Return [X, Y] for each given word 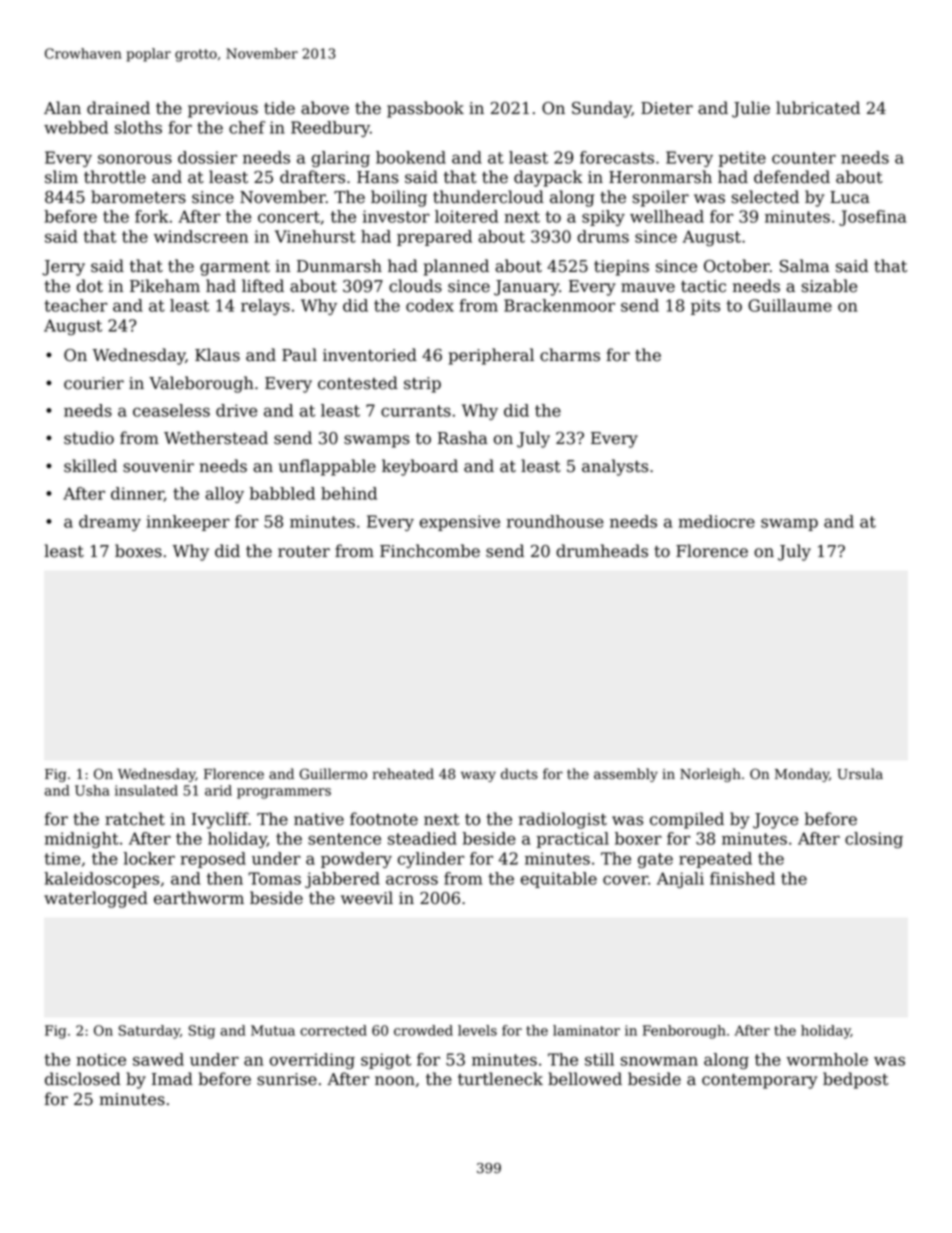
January [526, 288]
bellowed [585, 1079]
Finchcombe [430, 551]
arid [218, 790]
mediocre [716, 521]
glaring [341, 159]
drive [236, 410]
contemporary [759, 1081]
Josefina [872, 218]
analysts [615, 467]
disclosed [83, 1079]
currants [416, 411]
